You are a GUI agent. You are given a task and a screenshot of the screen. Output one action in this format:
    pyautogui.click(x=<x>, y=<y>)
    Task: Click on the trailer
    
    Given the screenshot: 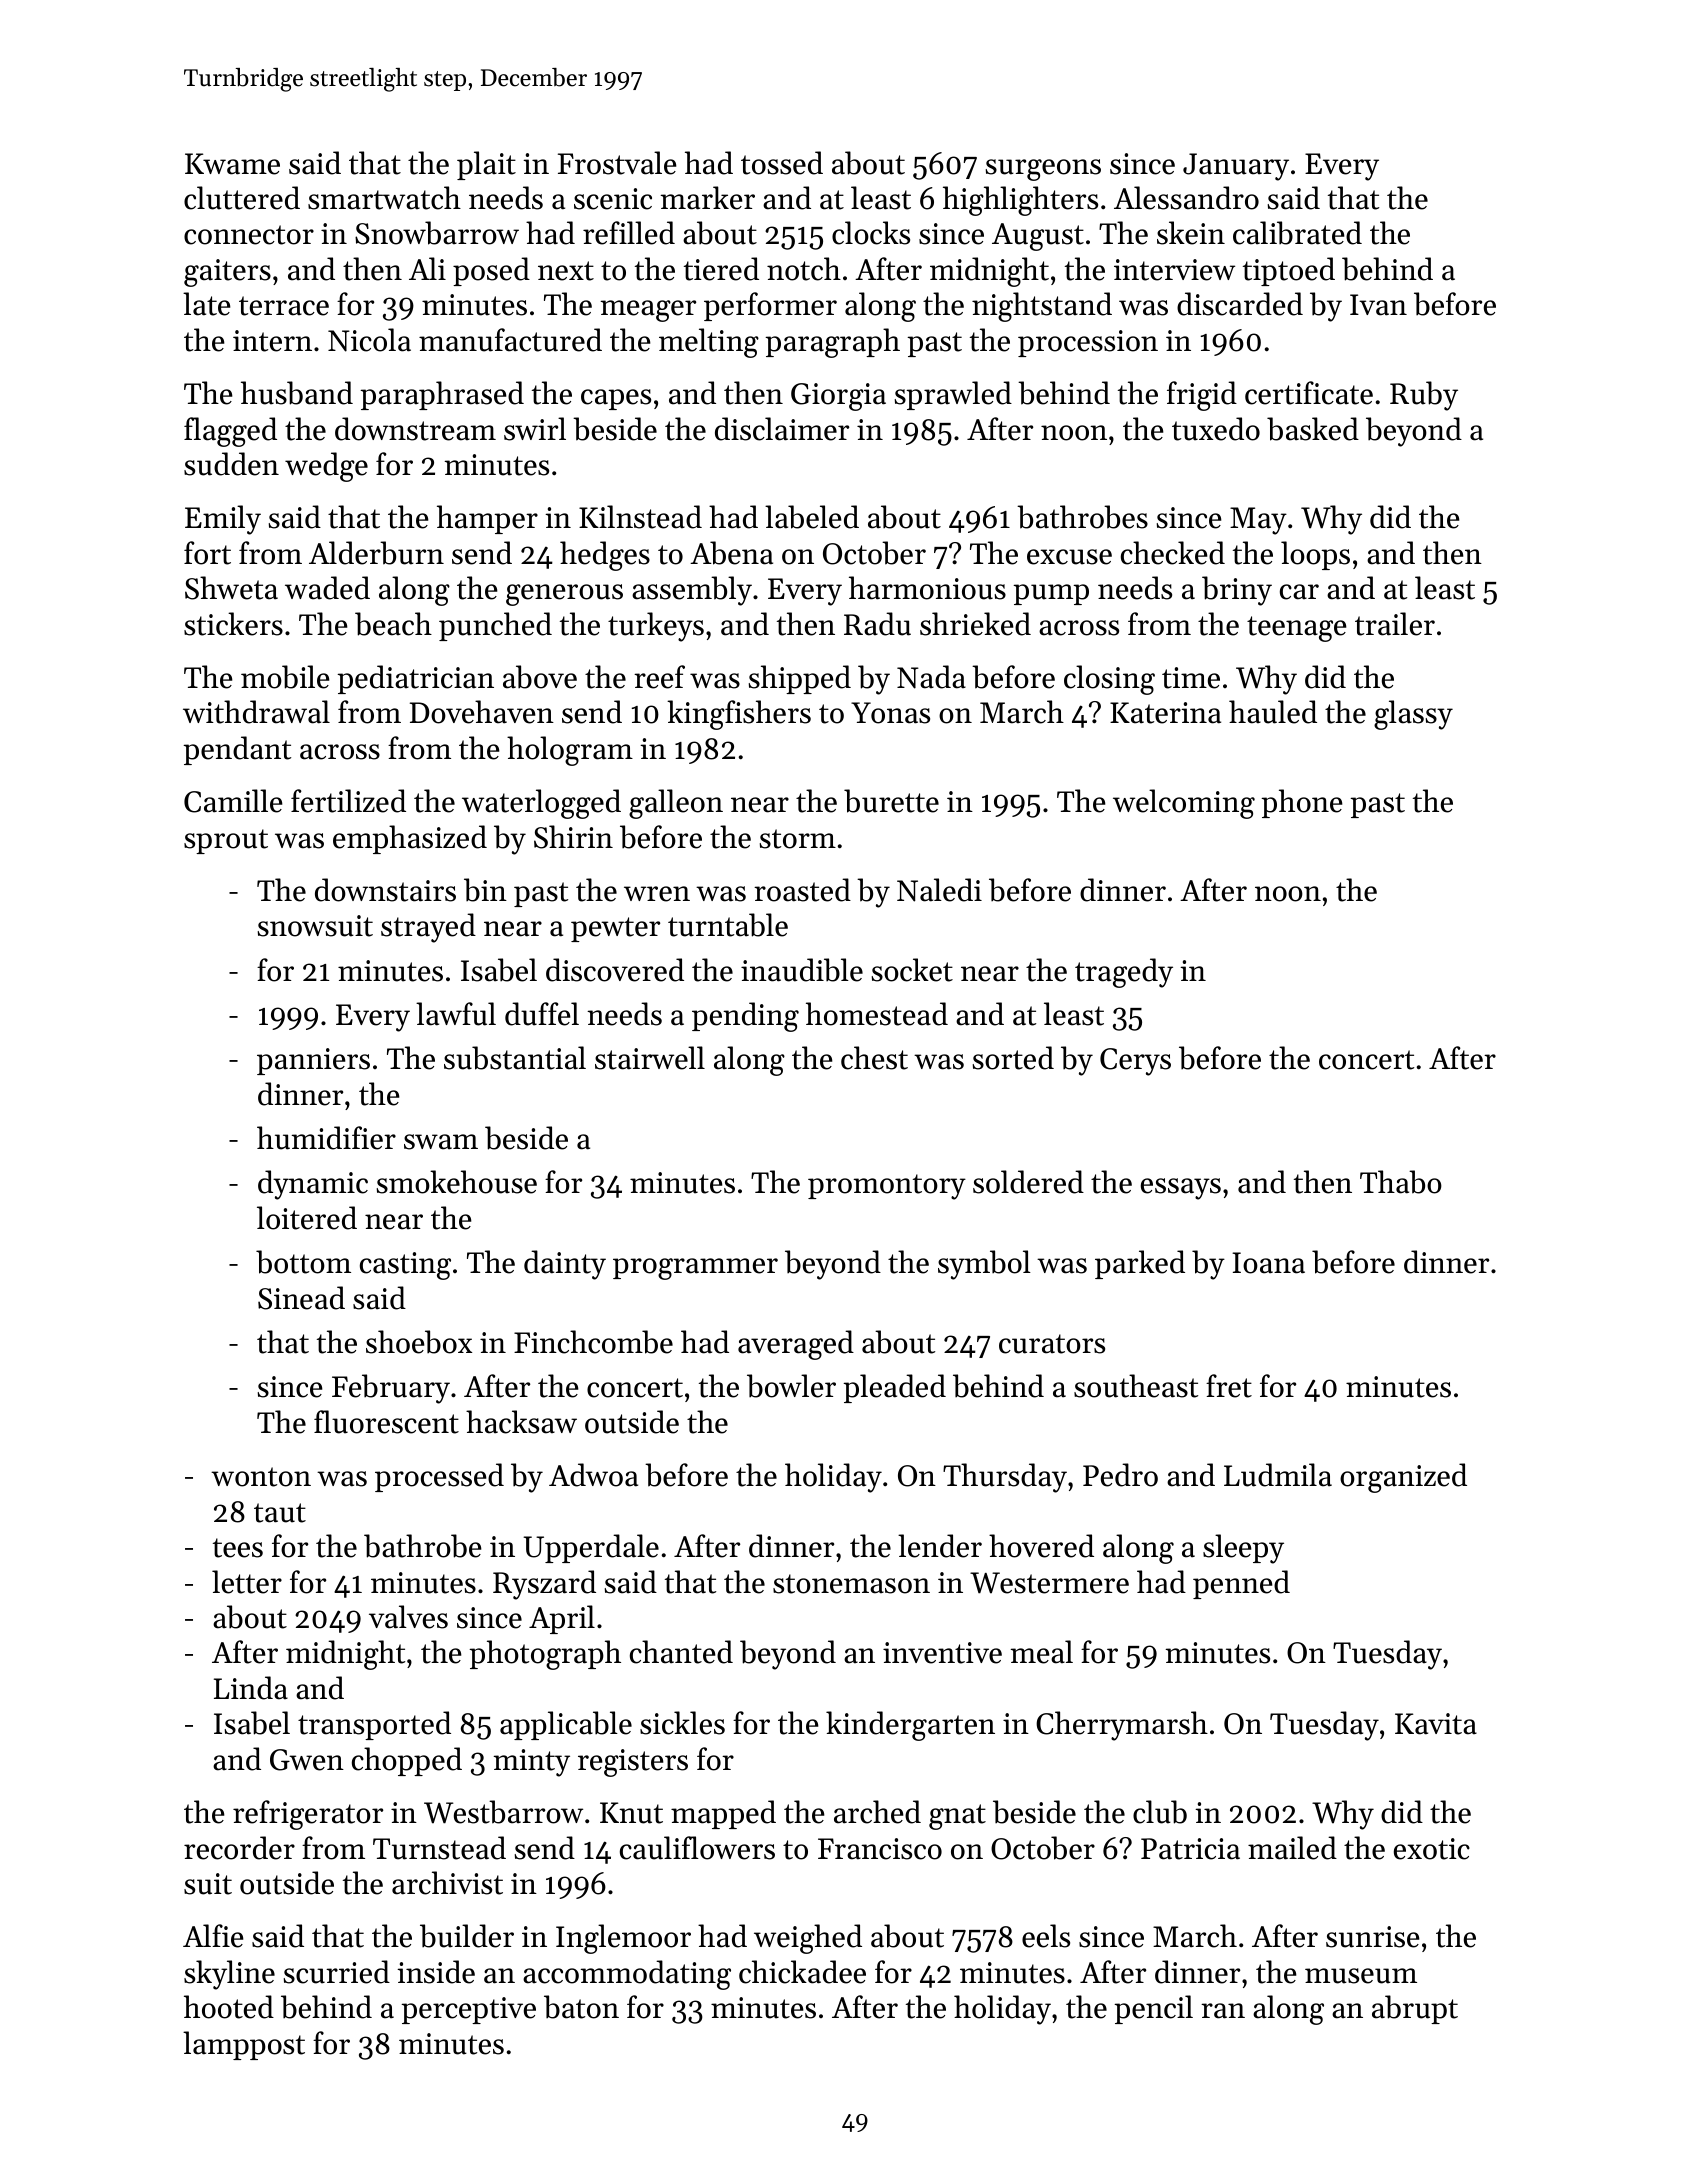 What is the action you would take?
    pyautogui.click(x=1395, y=624)
